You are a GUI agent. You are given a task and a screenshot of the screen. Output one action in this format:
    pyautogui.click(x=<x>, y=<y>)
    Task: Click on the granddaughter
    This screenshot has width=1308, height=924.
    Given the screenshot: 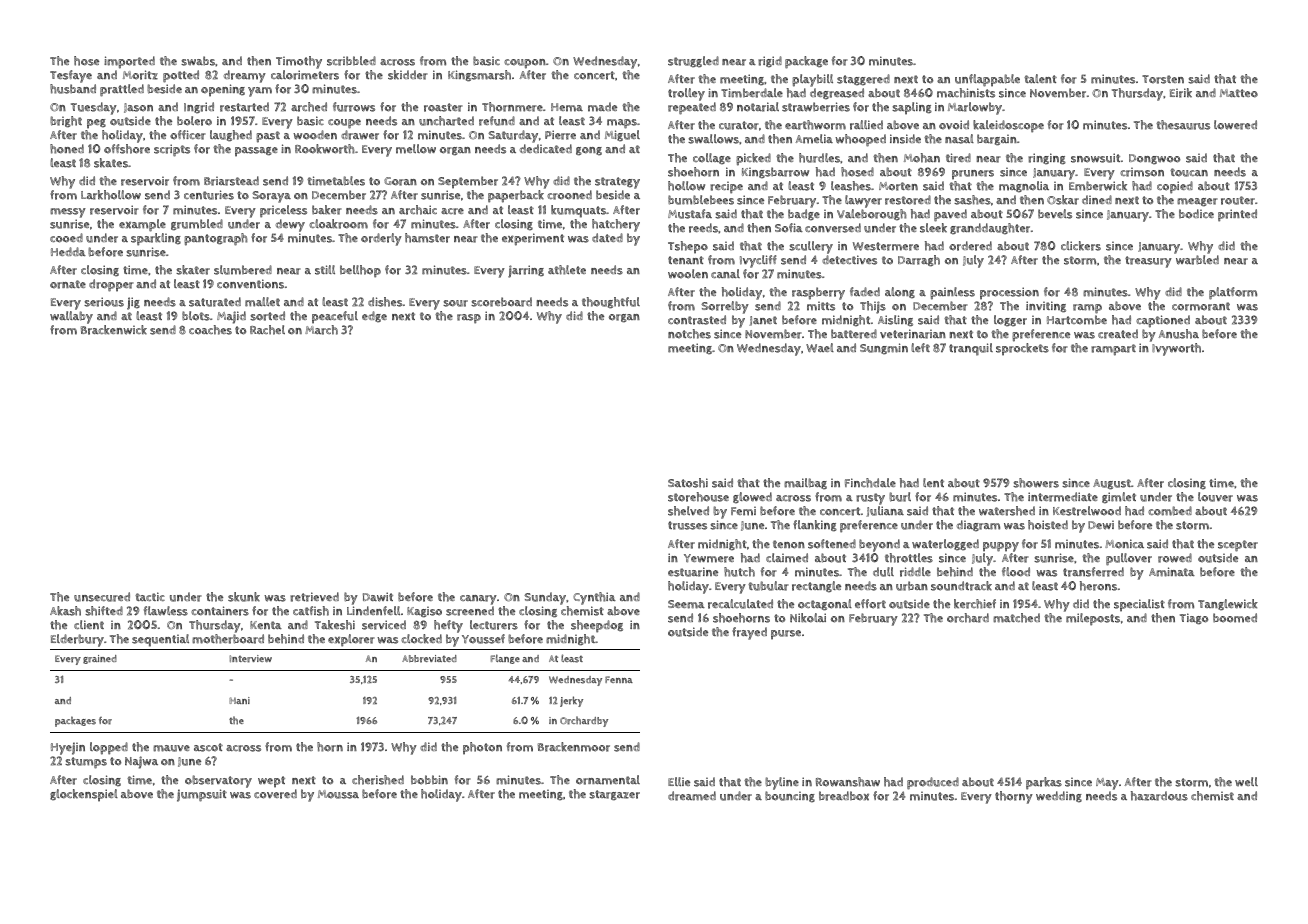 What is the action you would take?
    pyautogui.click(x=990, y=229)
